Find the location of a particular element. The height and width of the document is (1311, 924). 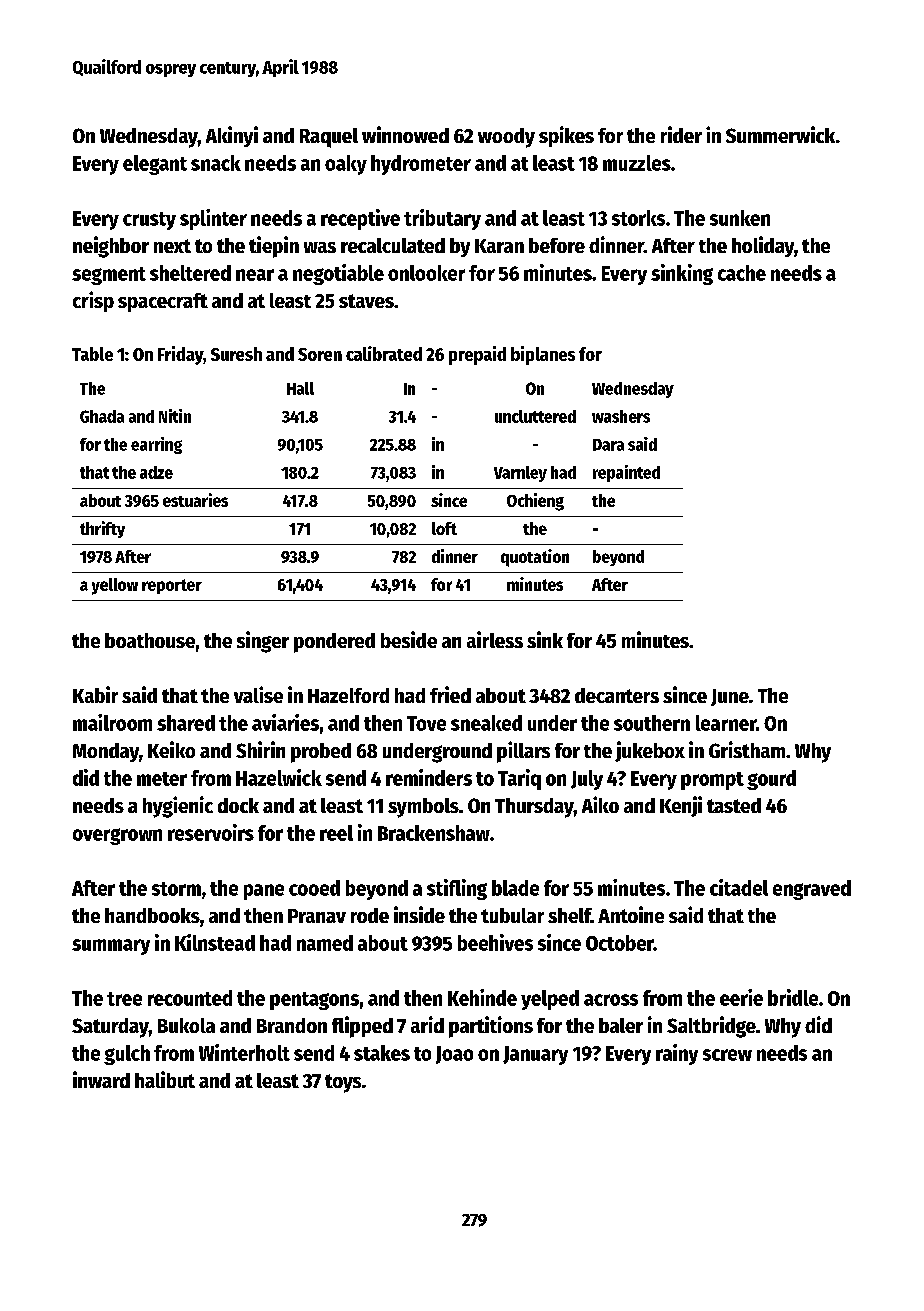

Shirin is located at coordinates (260, 749).
